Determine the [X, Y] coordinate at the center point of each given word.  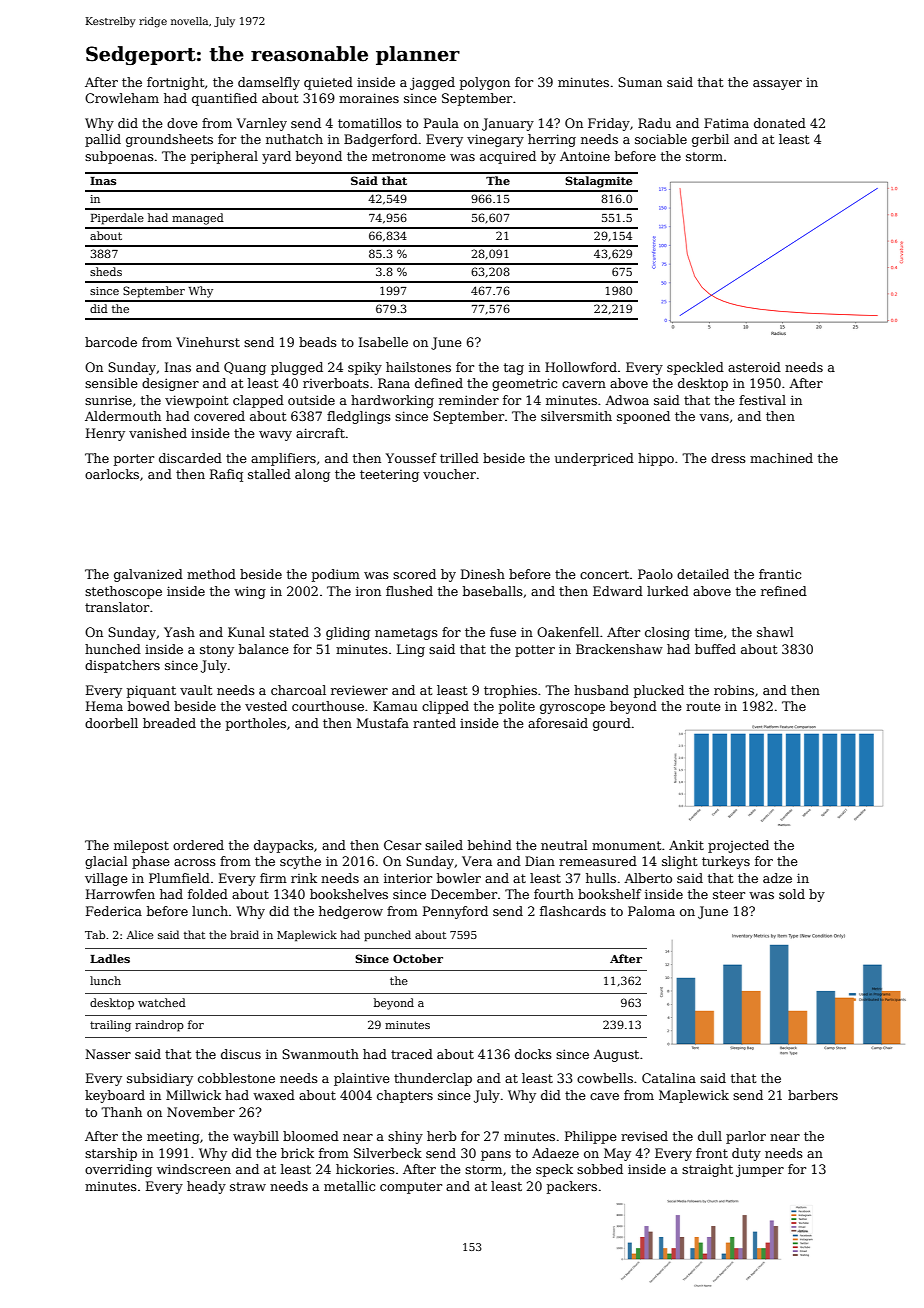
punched [387, 936]
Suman [640, 82]
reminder [469, 400]
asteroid [754, 367]
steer [729, 894]
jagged [432, 83]
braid [244, 934]
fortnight [175, 83]
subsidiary [160, 1079]
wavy [275, 436]
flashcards [573, 911]
